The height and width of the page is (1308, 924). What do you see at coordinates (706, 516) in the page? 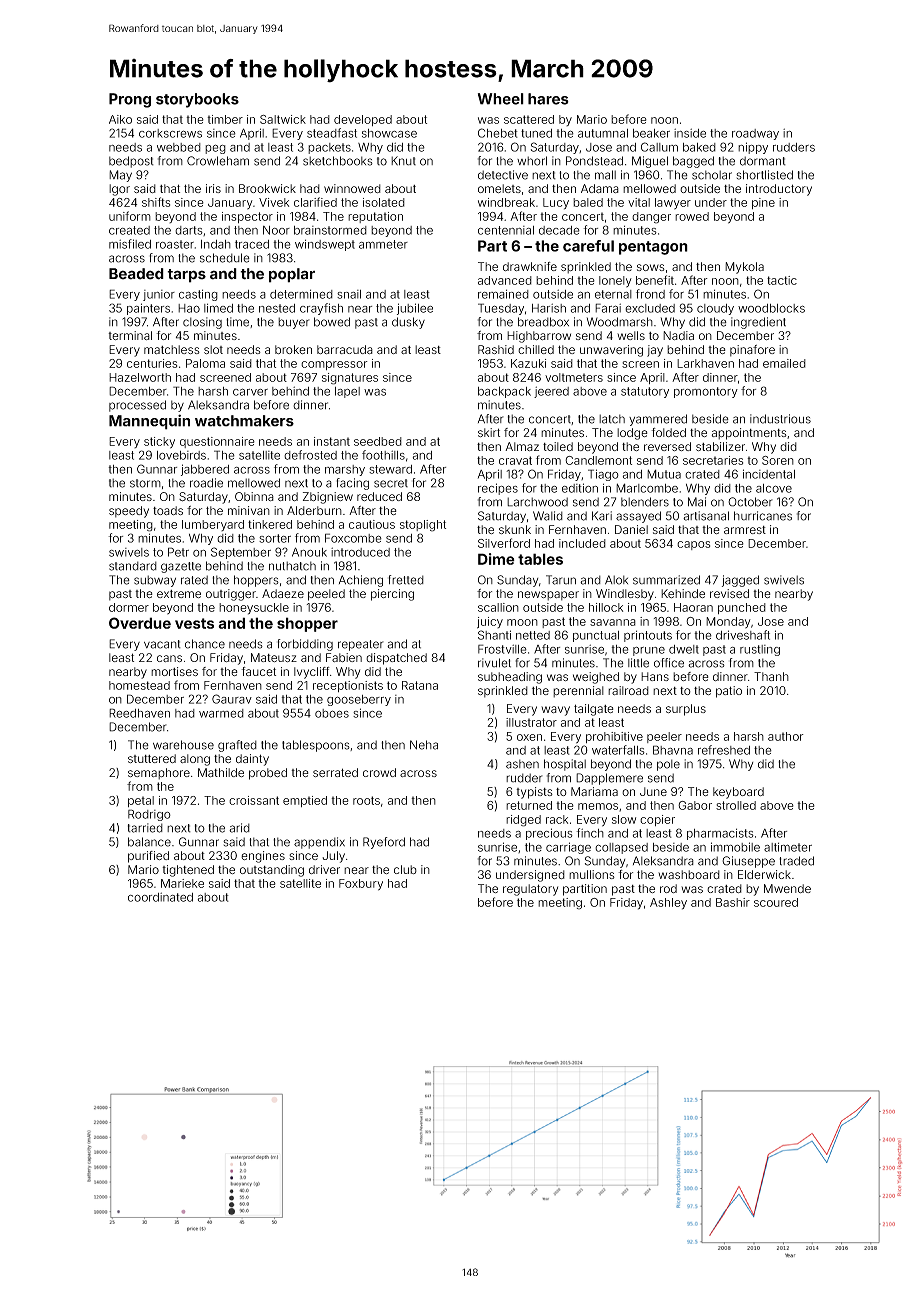
I see `artisanal` at bounding box center [706, 516].
